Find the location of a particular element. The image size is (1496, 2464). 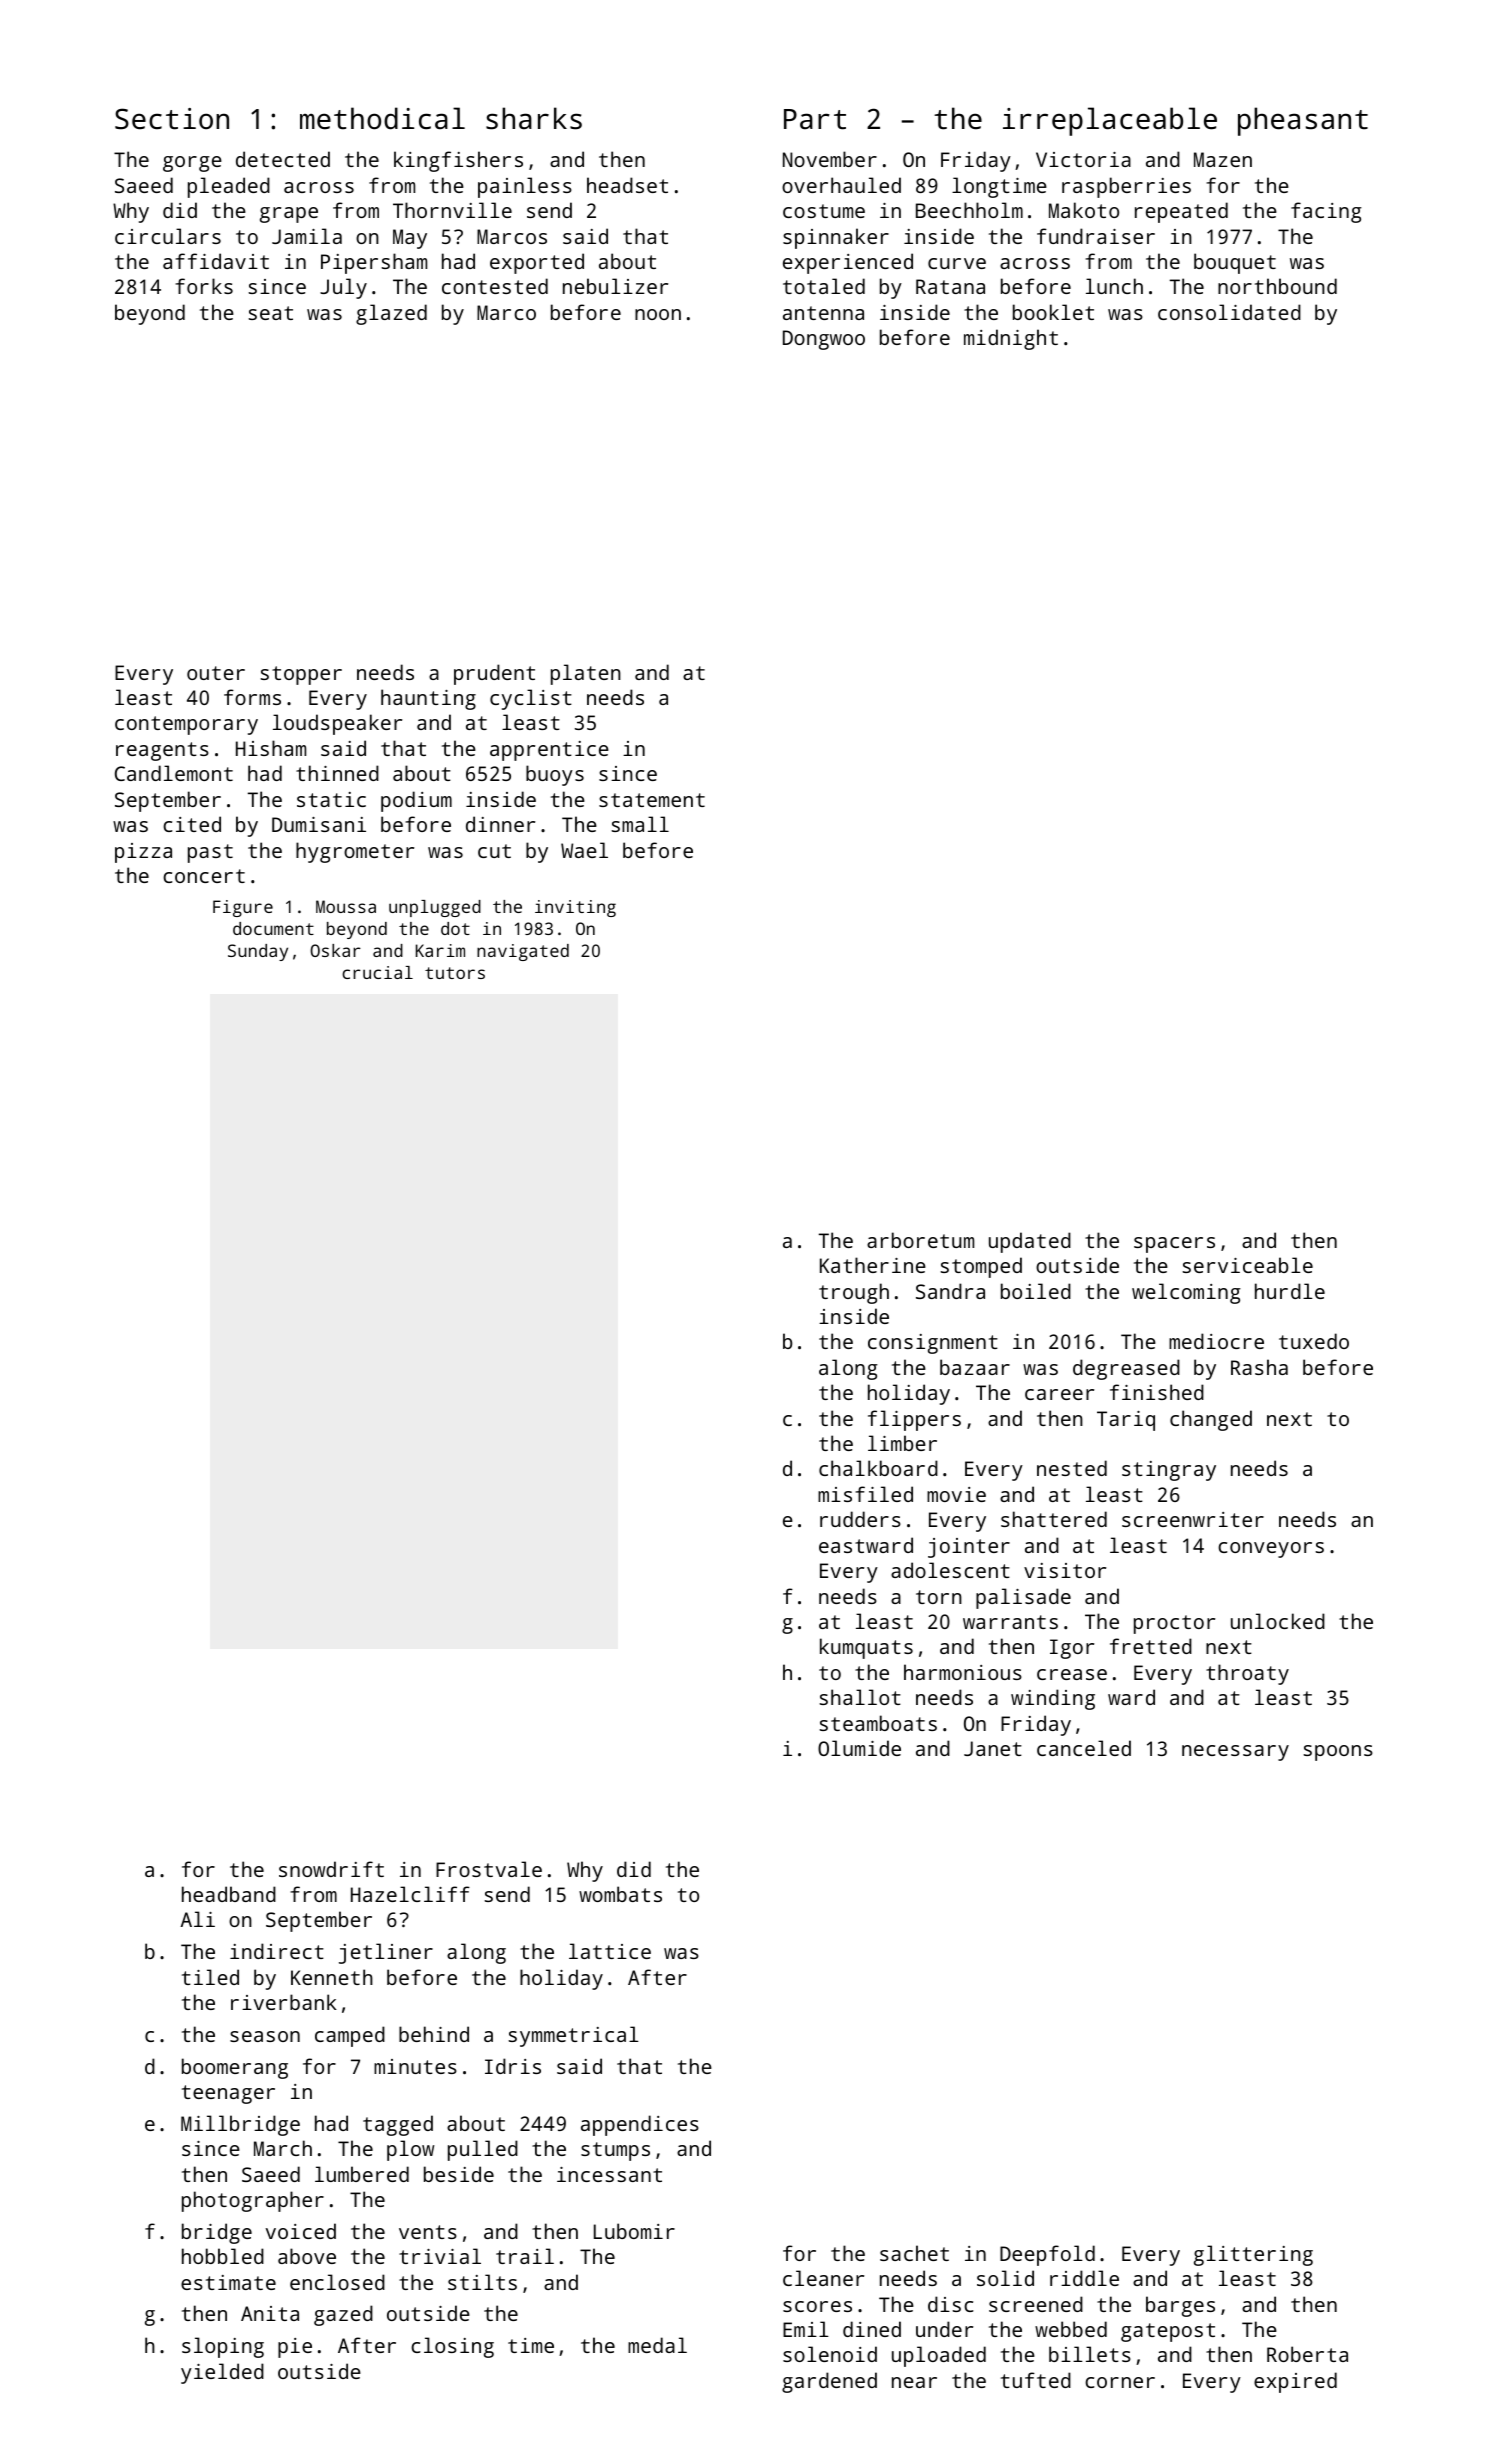

Hisham is located at coordinates (271, 748).
